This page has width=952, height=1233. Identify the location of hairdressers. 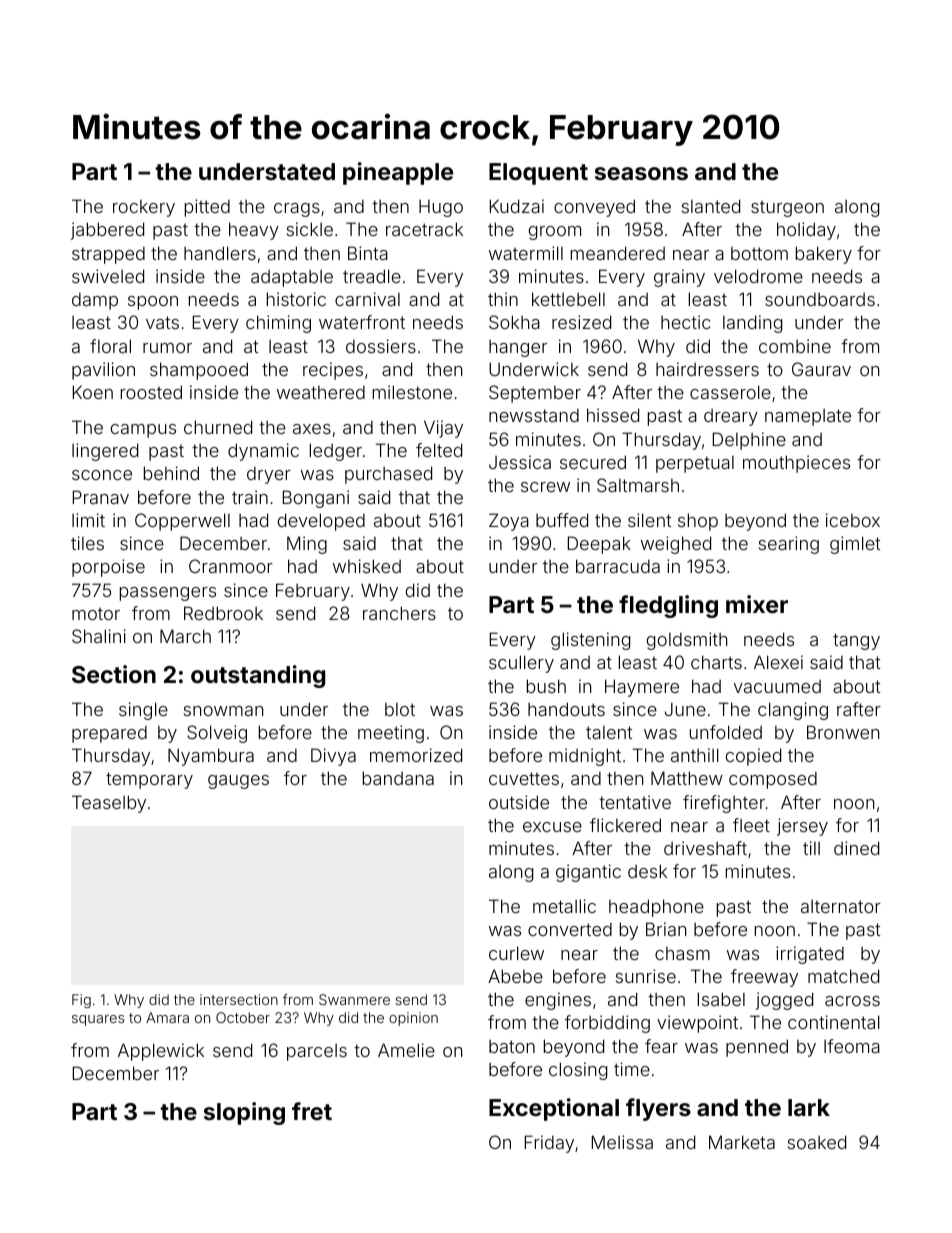
(707, 369).
